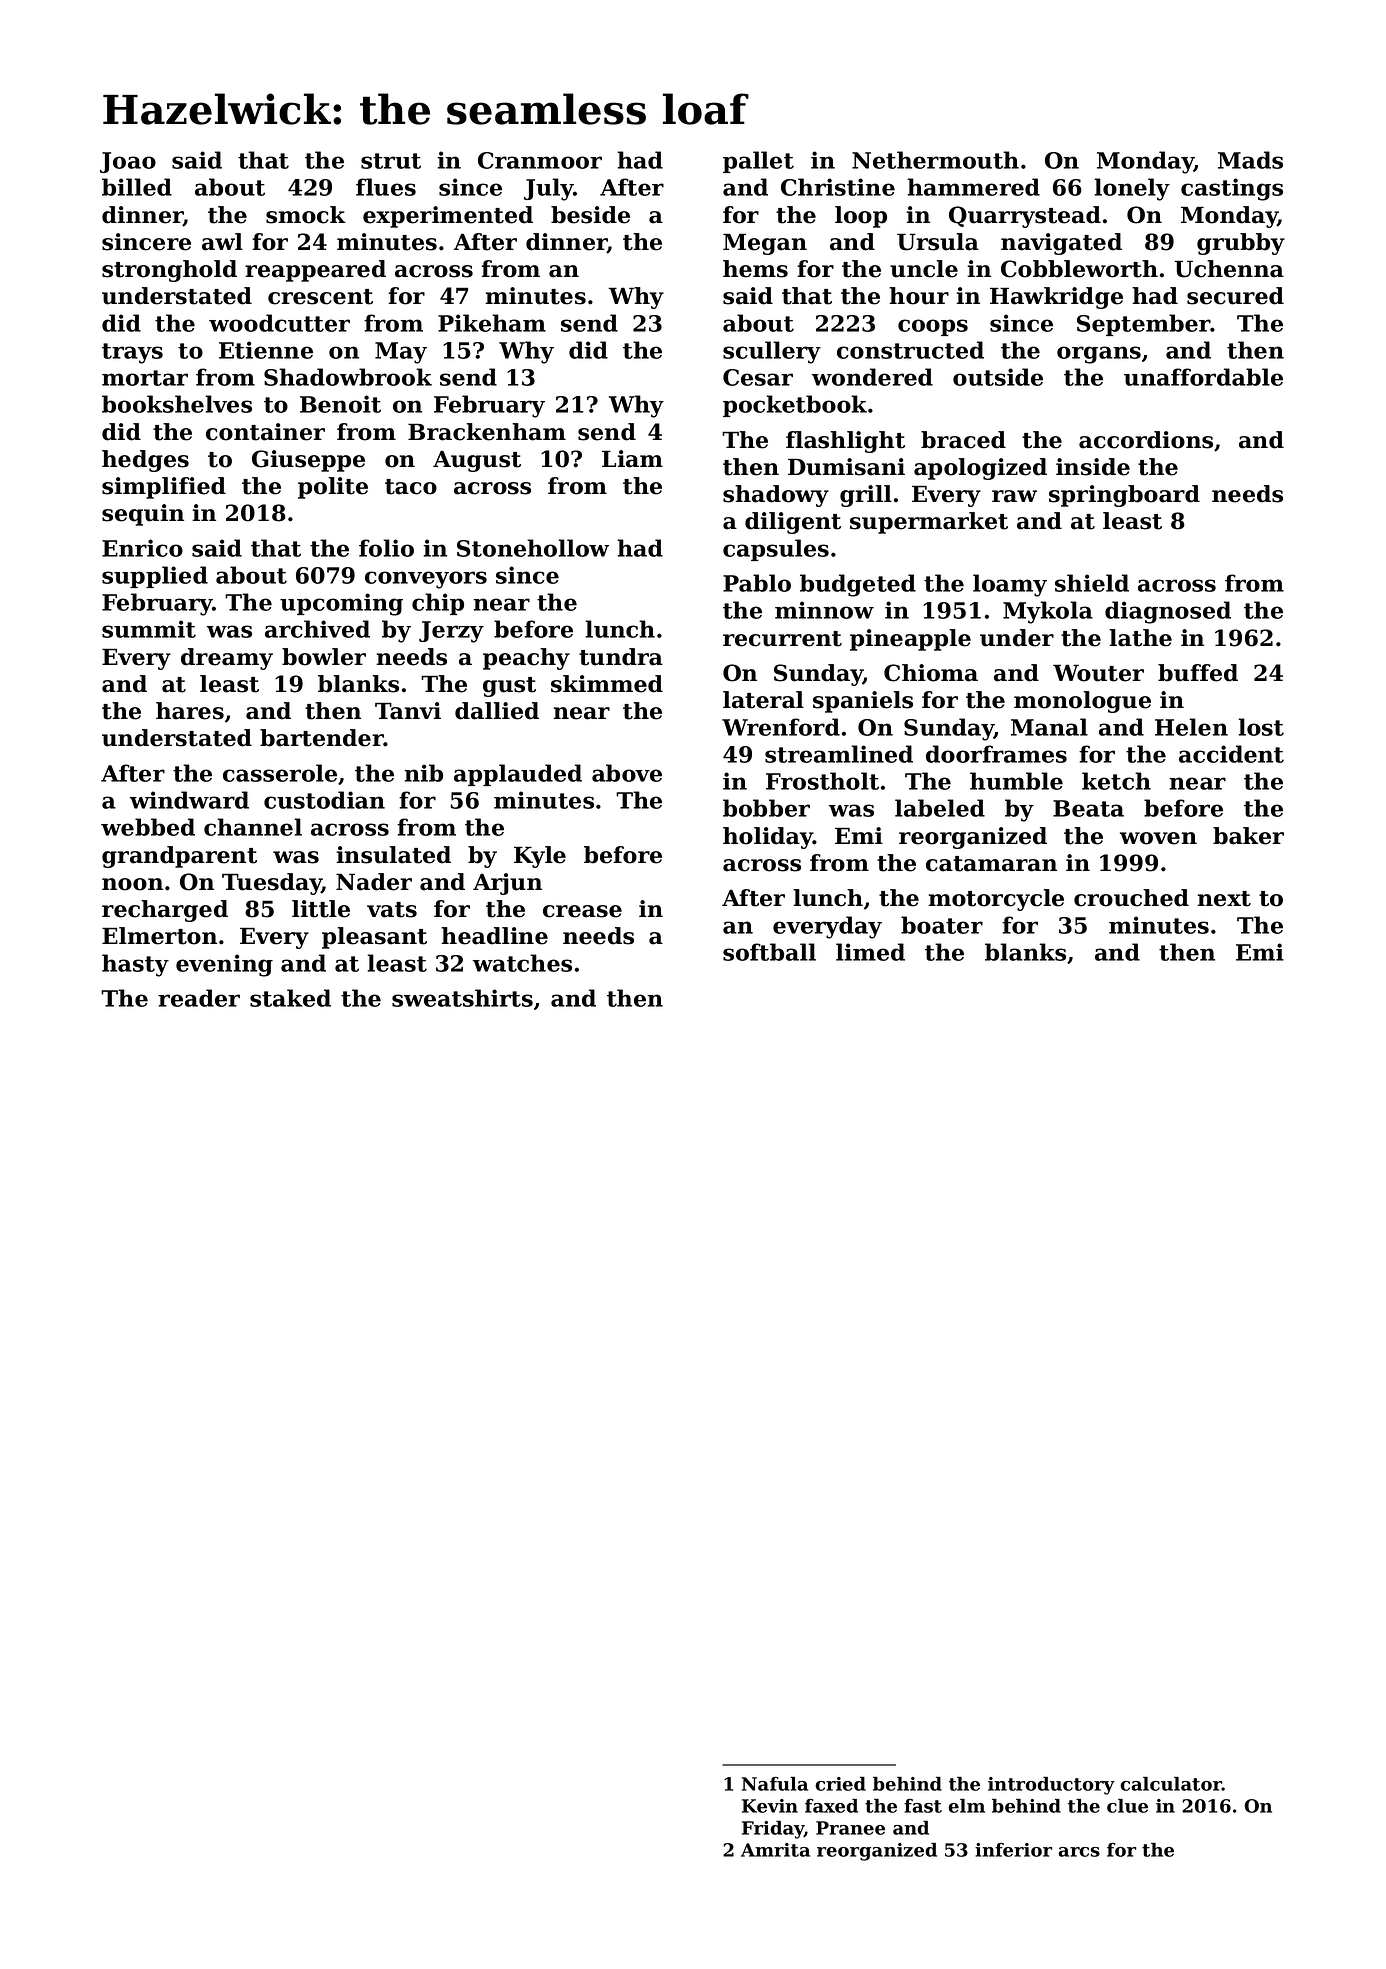 The image size is (1386, 1969). I want to click on diagnosed, so click(1168, 612).
